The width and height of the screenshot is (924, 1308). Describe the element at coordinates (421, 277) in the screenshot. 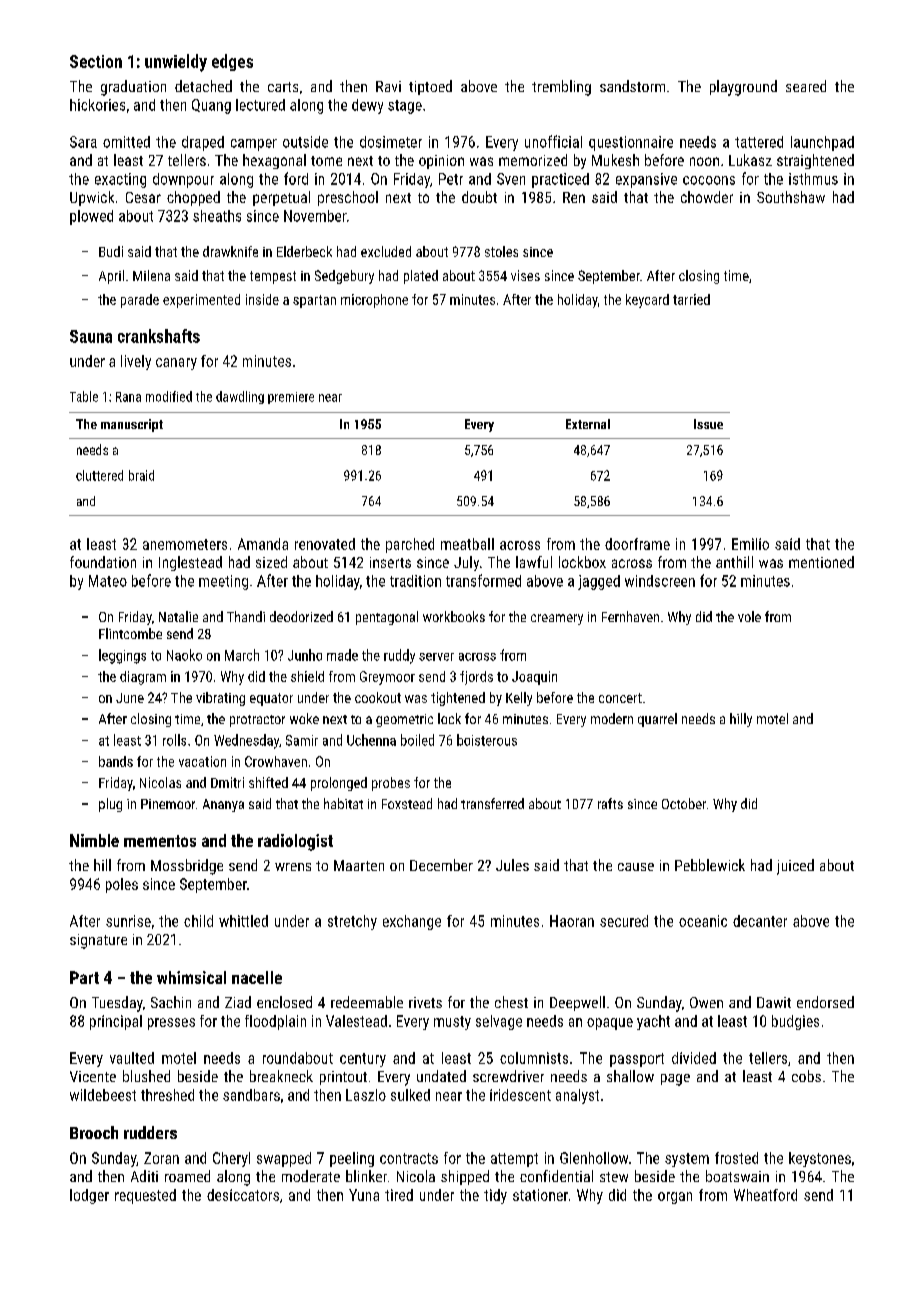

I see `plated` at that location.
